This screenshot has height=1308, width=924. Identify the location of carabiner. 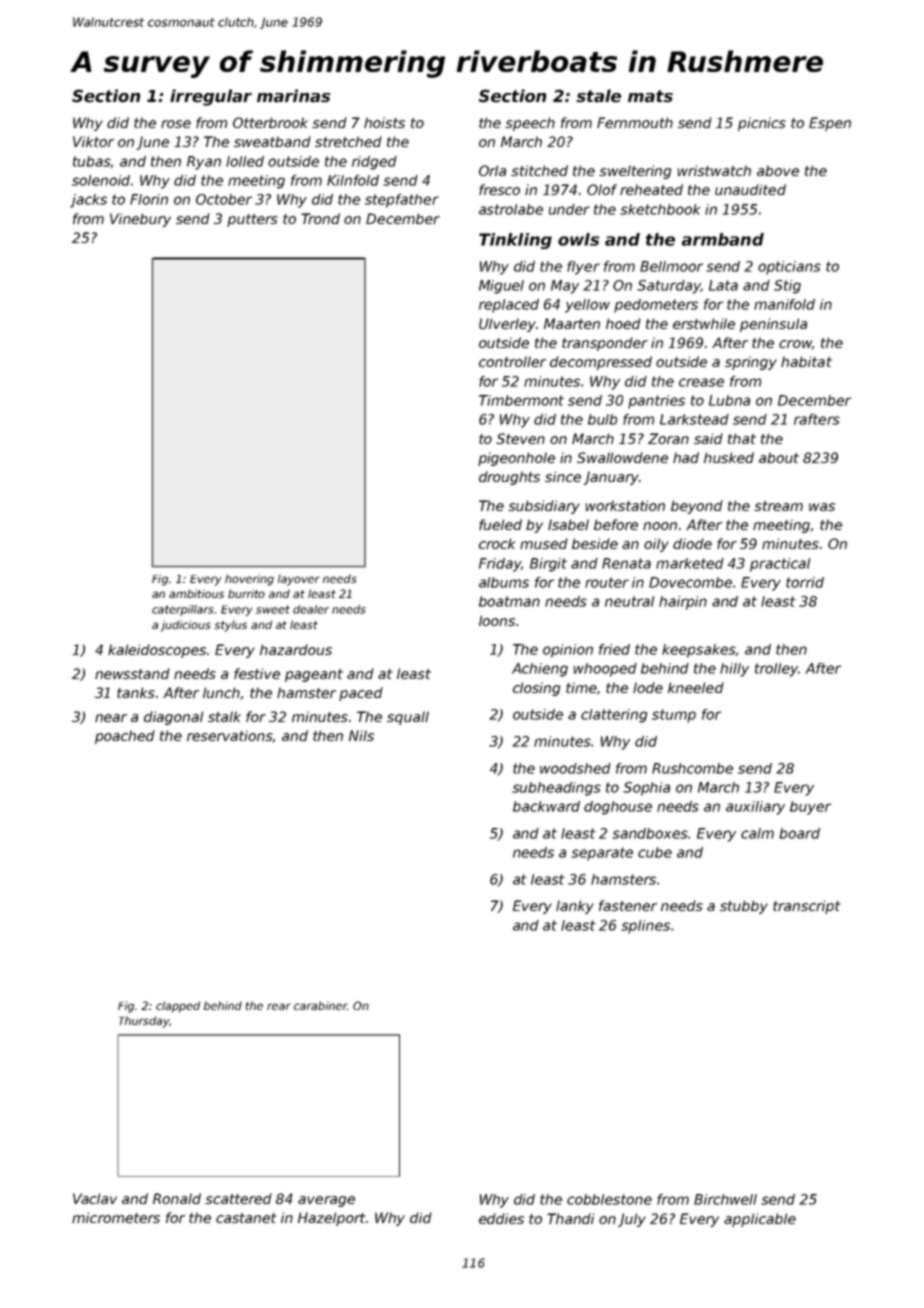
(320, 1005).
